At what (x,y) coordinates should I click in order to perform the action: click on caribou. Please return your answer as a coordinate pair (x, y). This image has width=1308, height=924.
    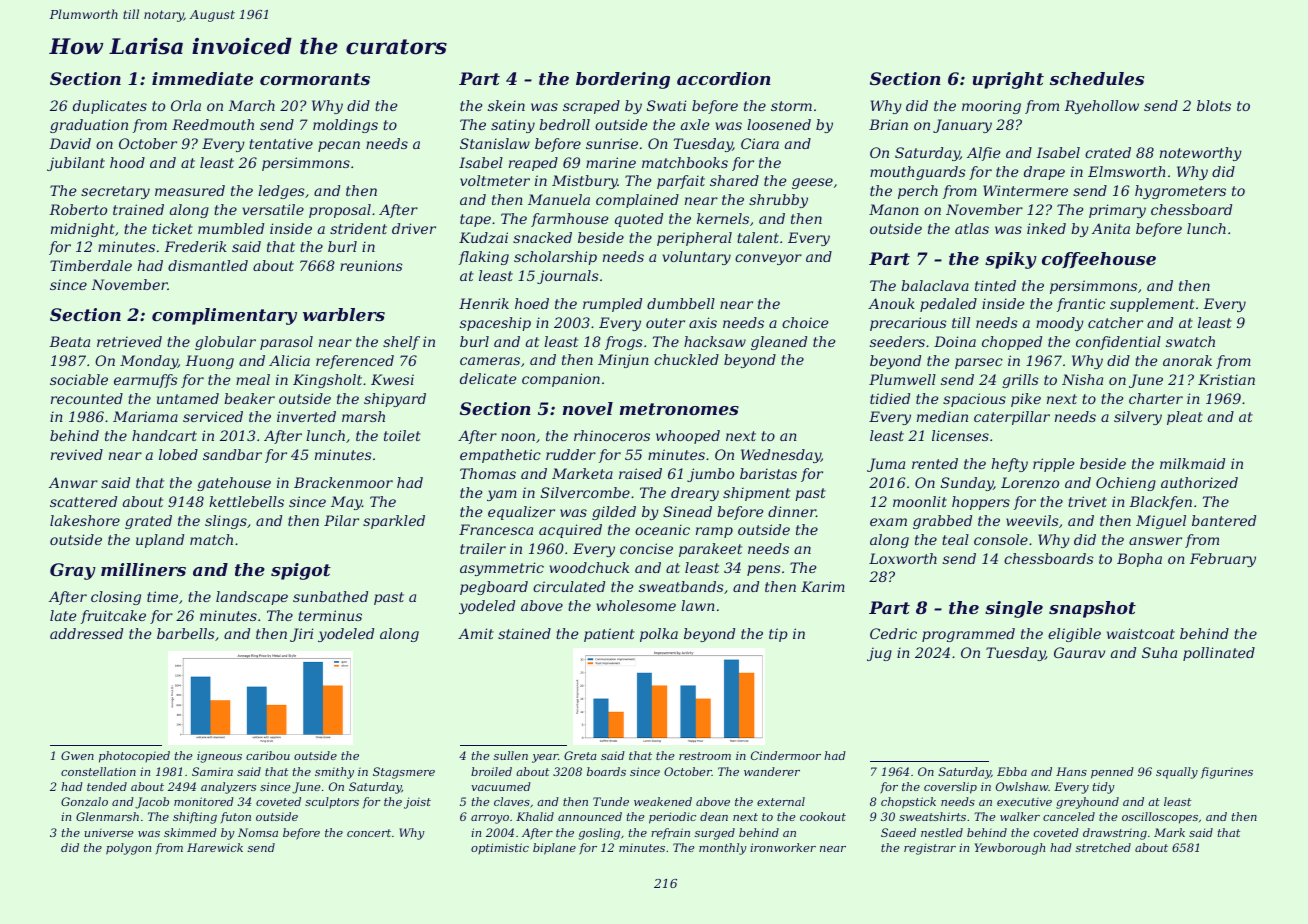
    Looking at the image, I should click on (268, 755).
